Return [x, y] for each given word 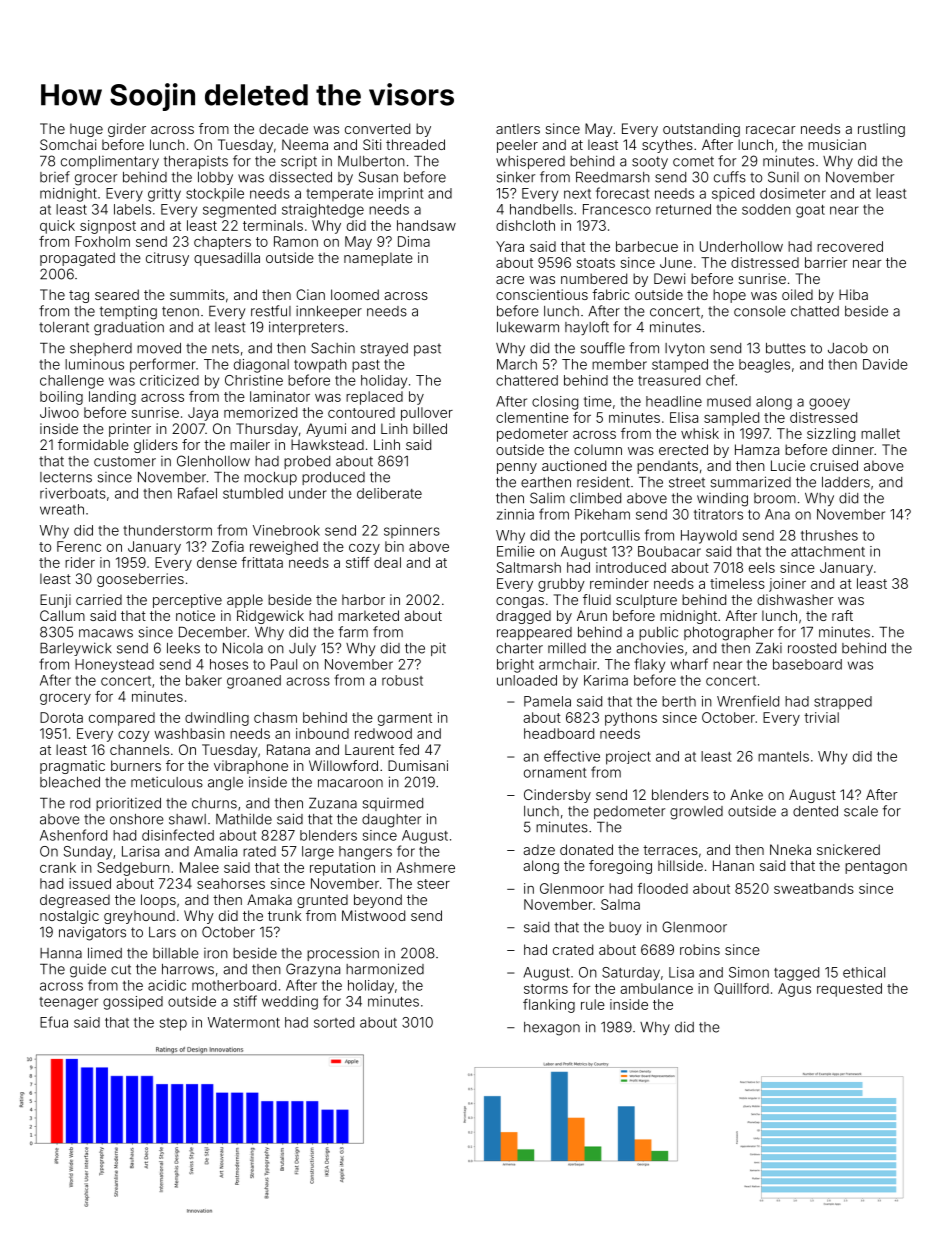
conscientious [542, 294]
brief [55, 177]
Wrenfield [748, 701]
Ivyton [685, 349]
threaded [415, 144]
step [173, 1024]
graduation [129, 328]
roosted [812, 648]
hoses [229, 664]
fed [409, 749]
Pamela [547, 701]
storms [546, 989]
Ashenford [73, 835]
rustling [881, 130]
